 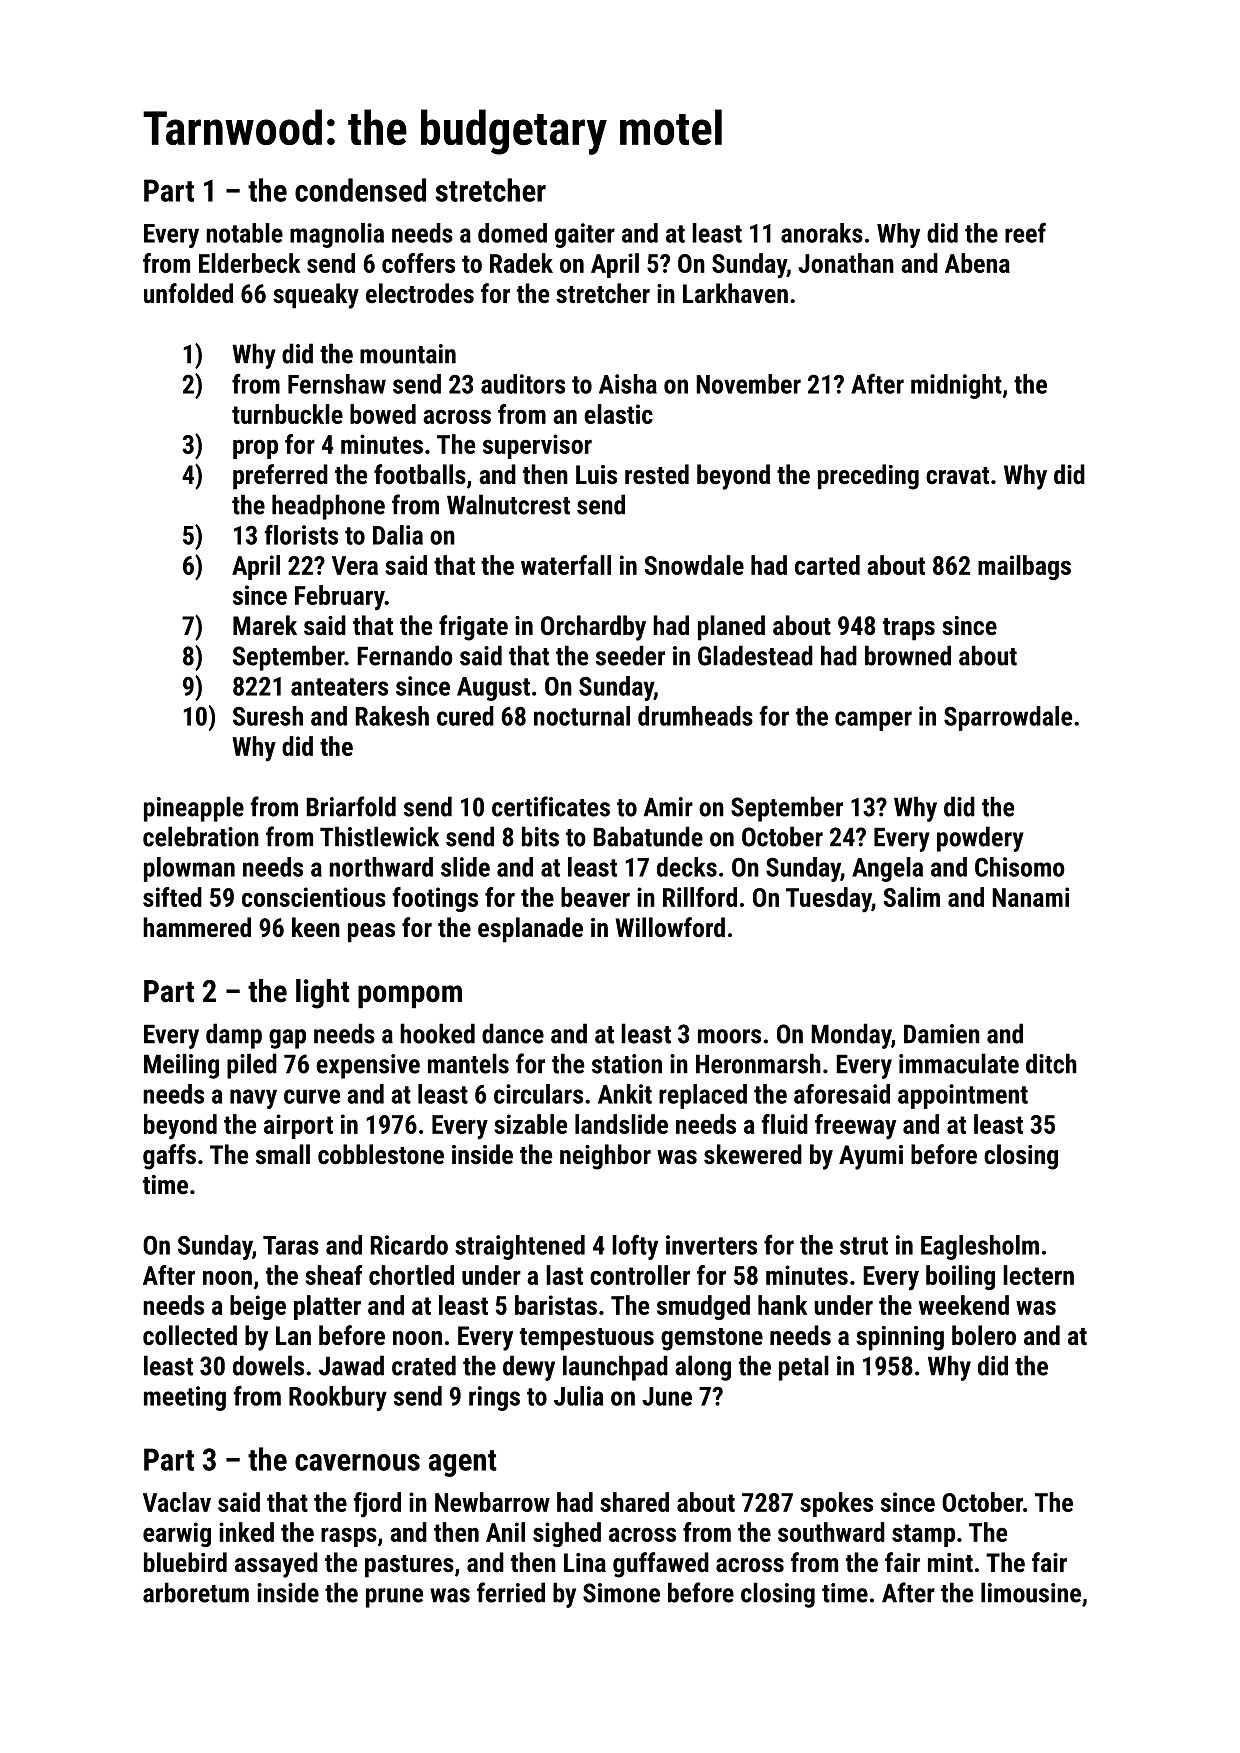 What do you see at coordinates (911, 897) in the screenshot?
I see `Salim` at bounding box center [911, 897].
